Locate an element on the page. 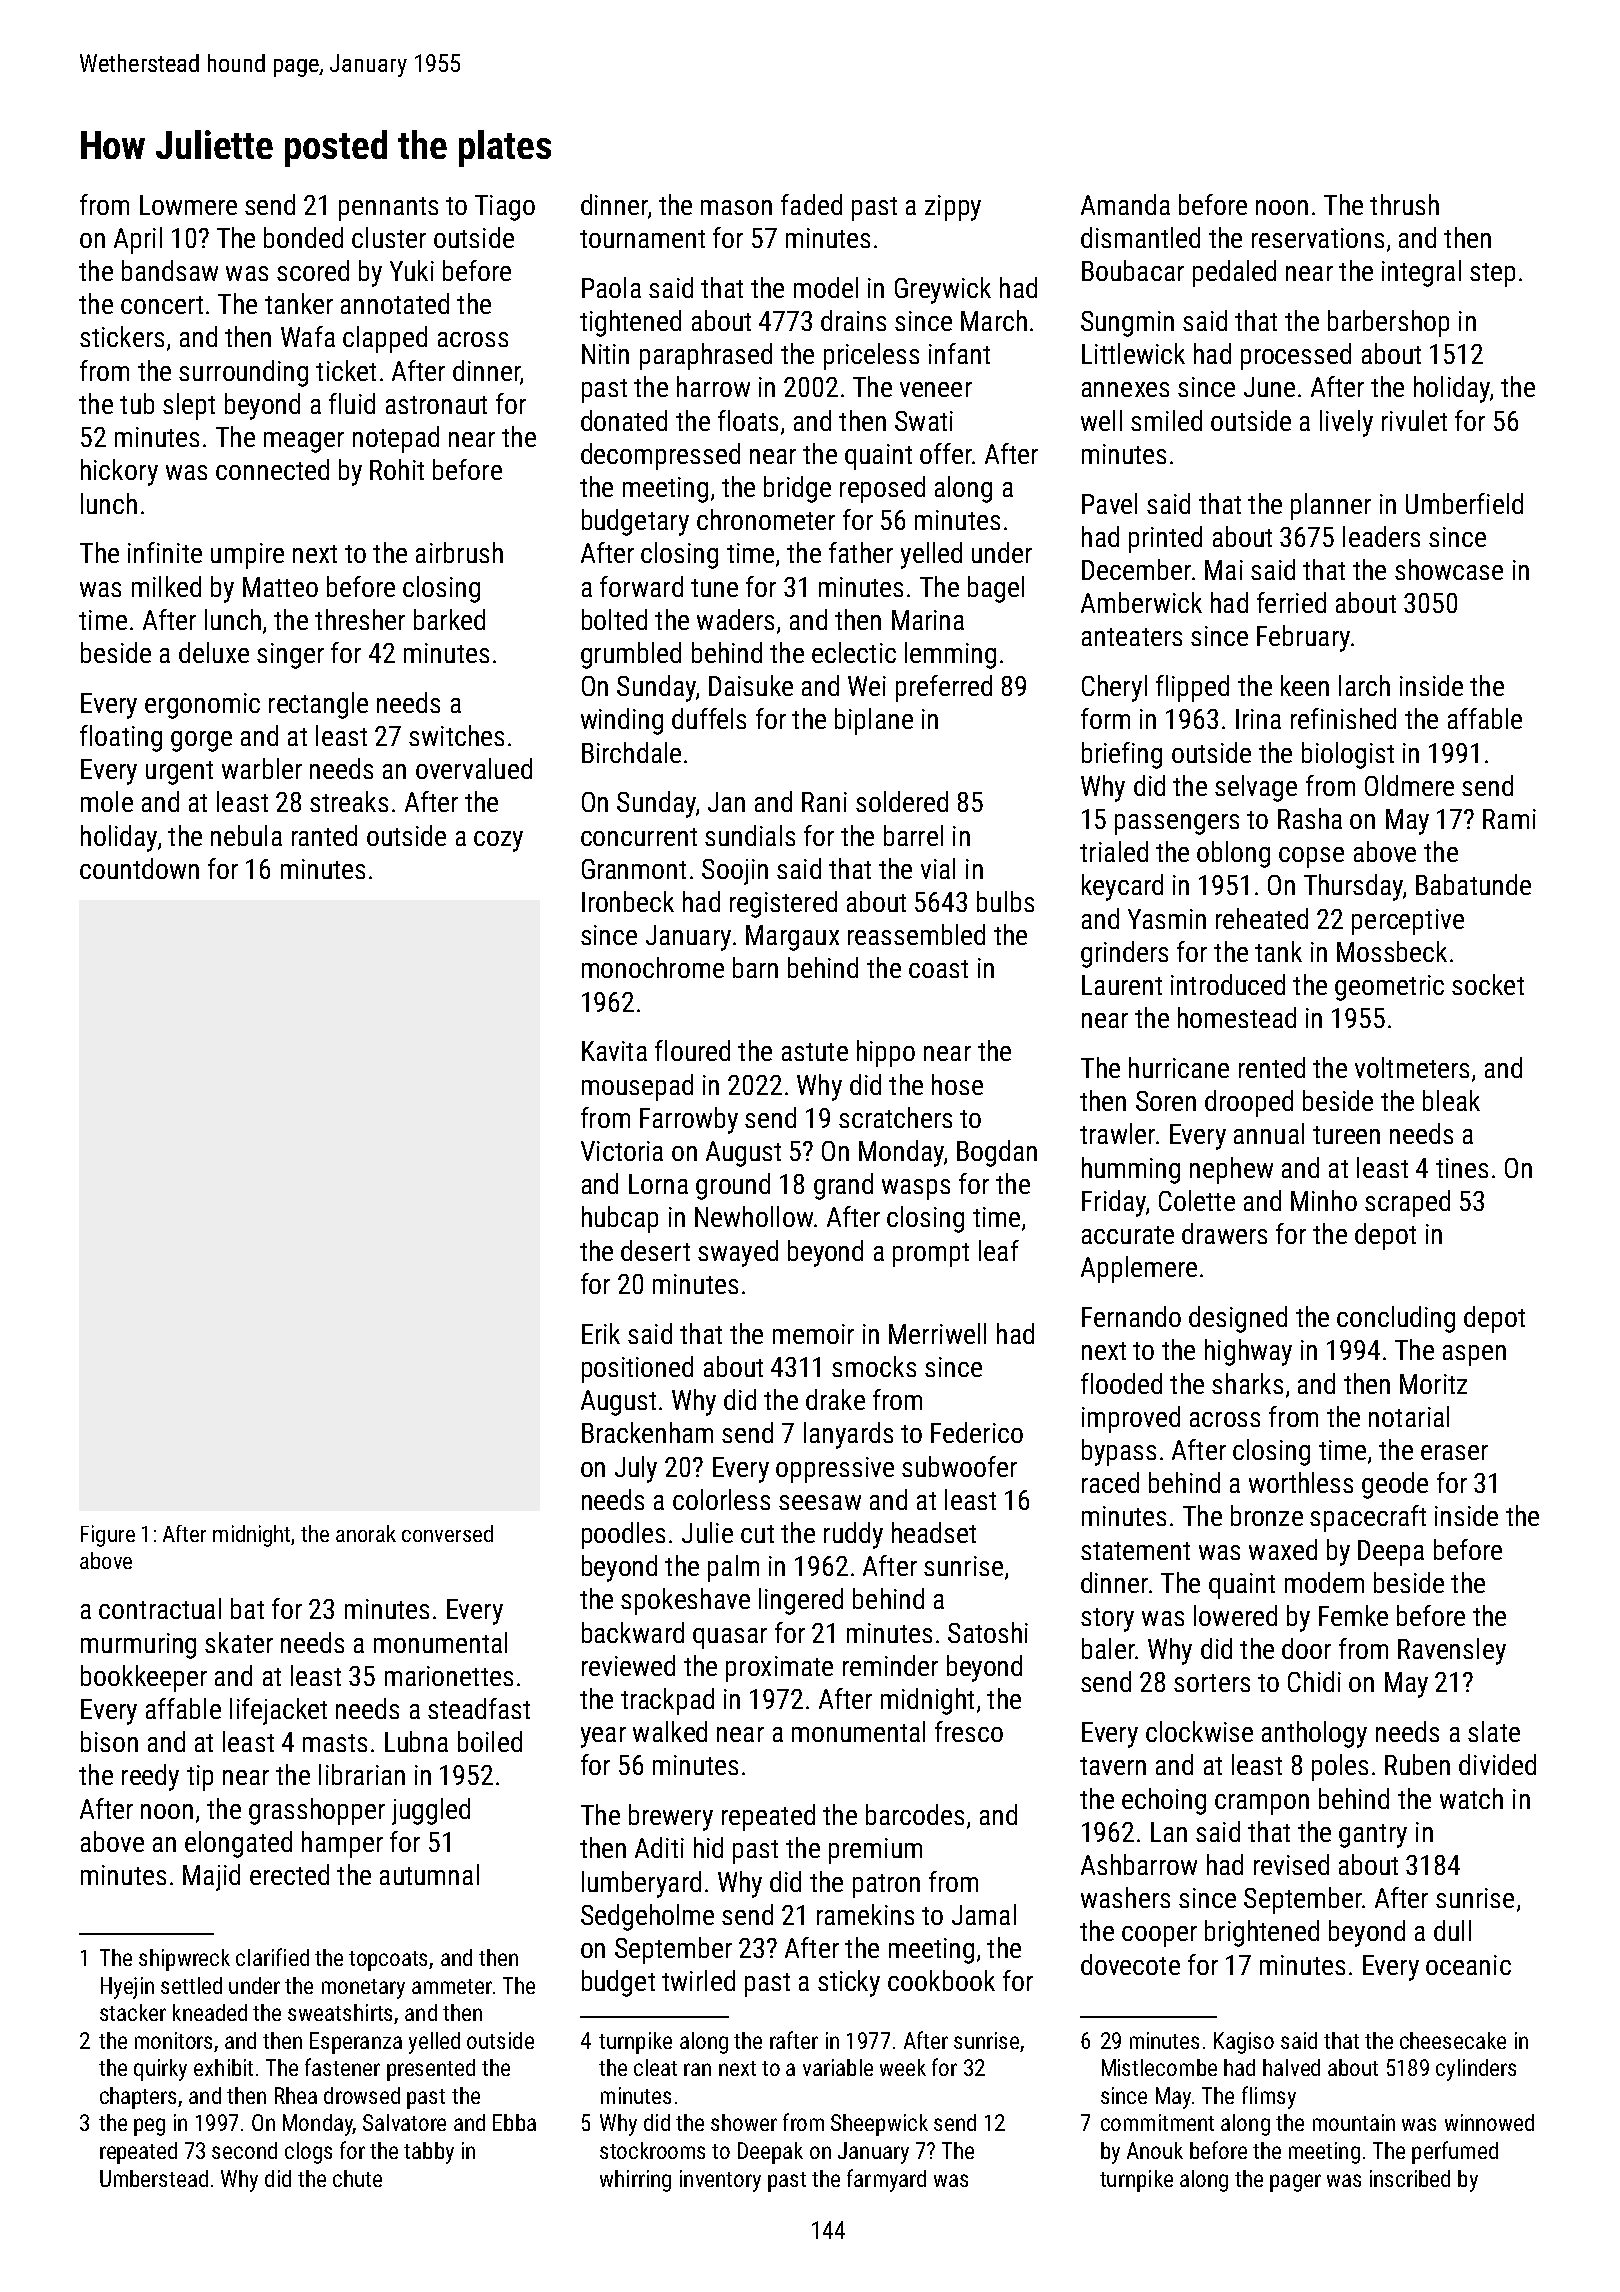 The width and height of the page is (1620, 2292). bagel is located at coordinates (996, 589).
